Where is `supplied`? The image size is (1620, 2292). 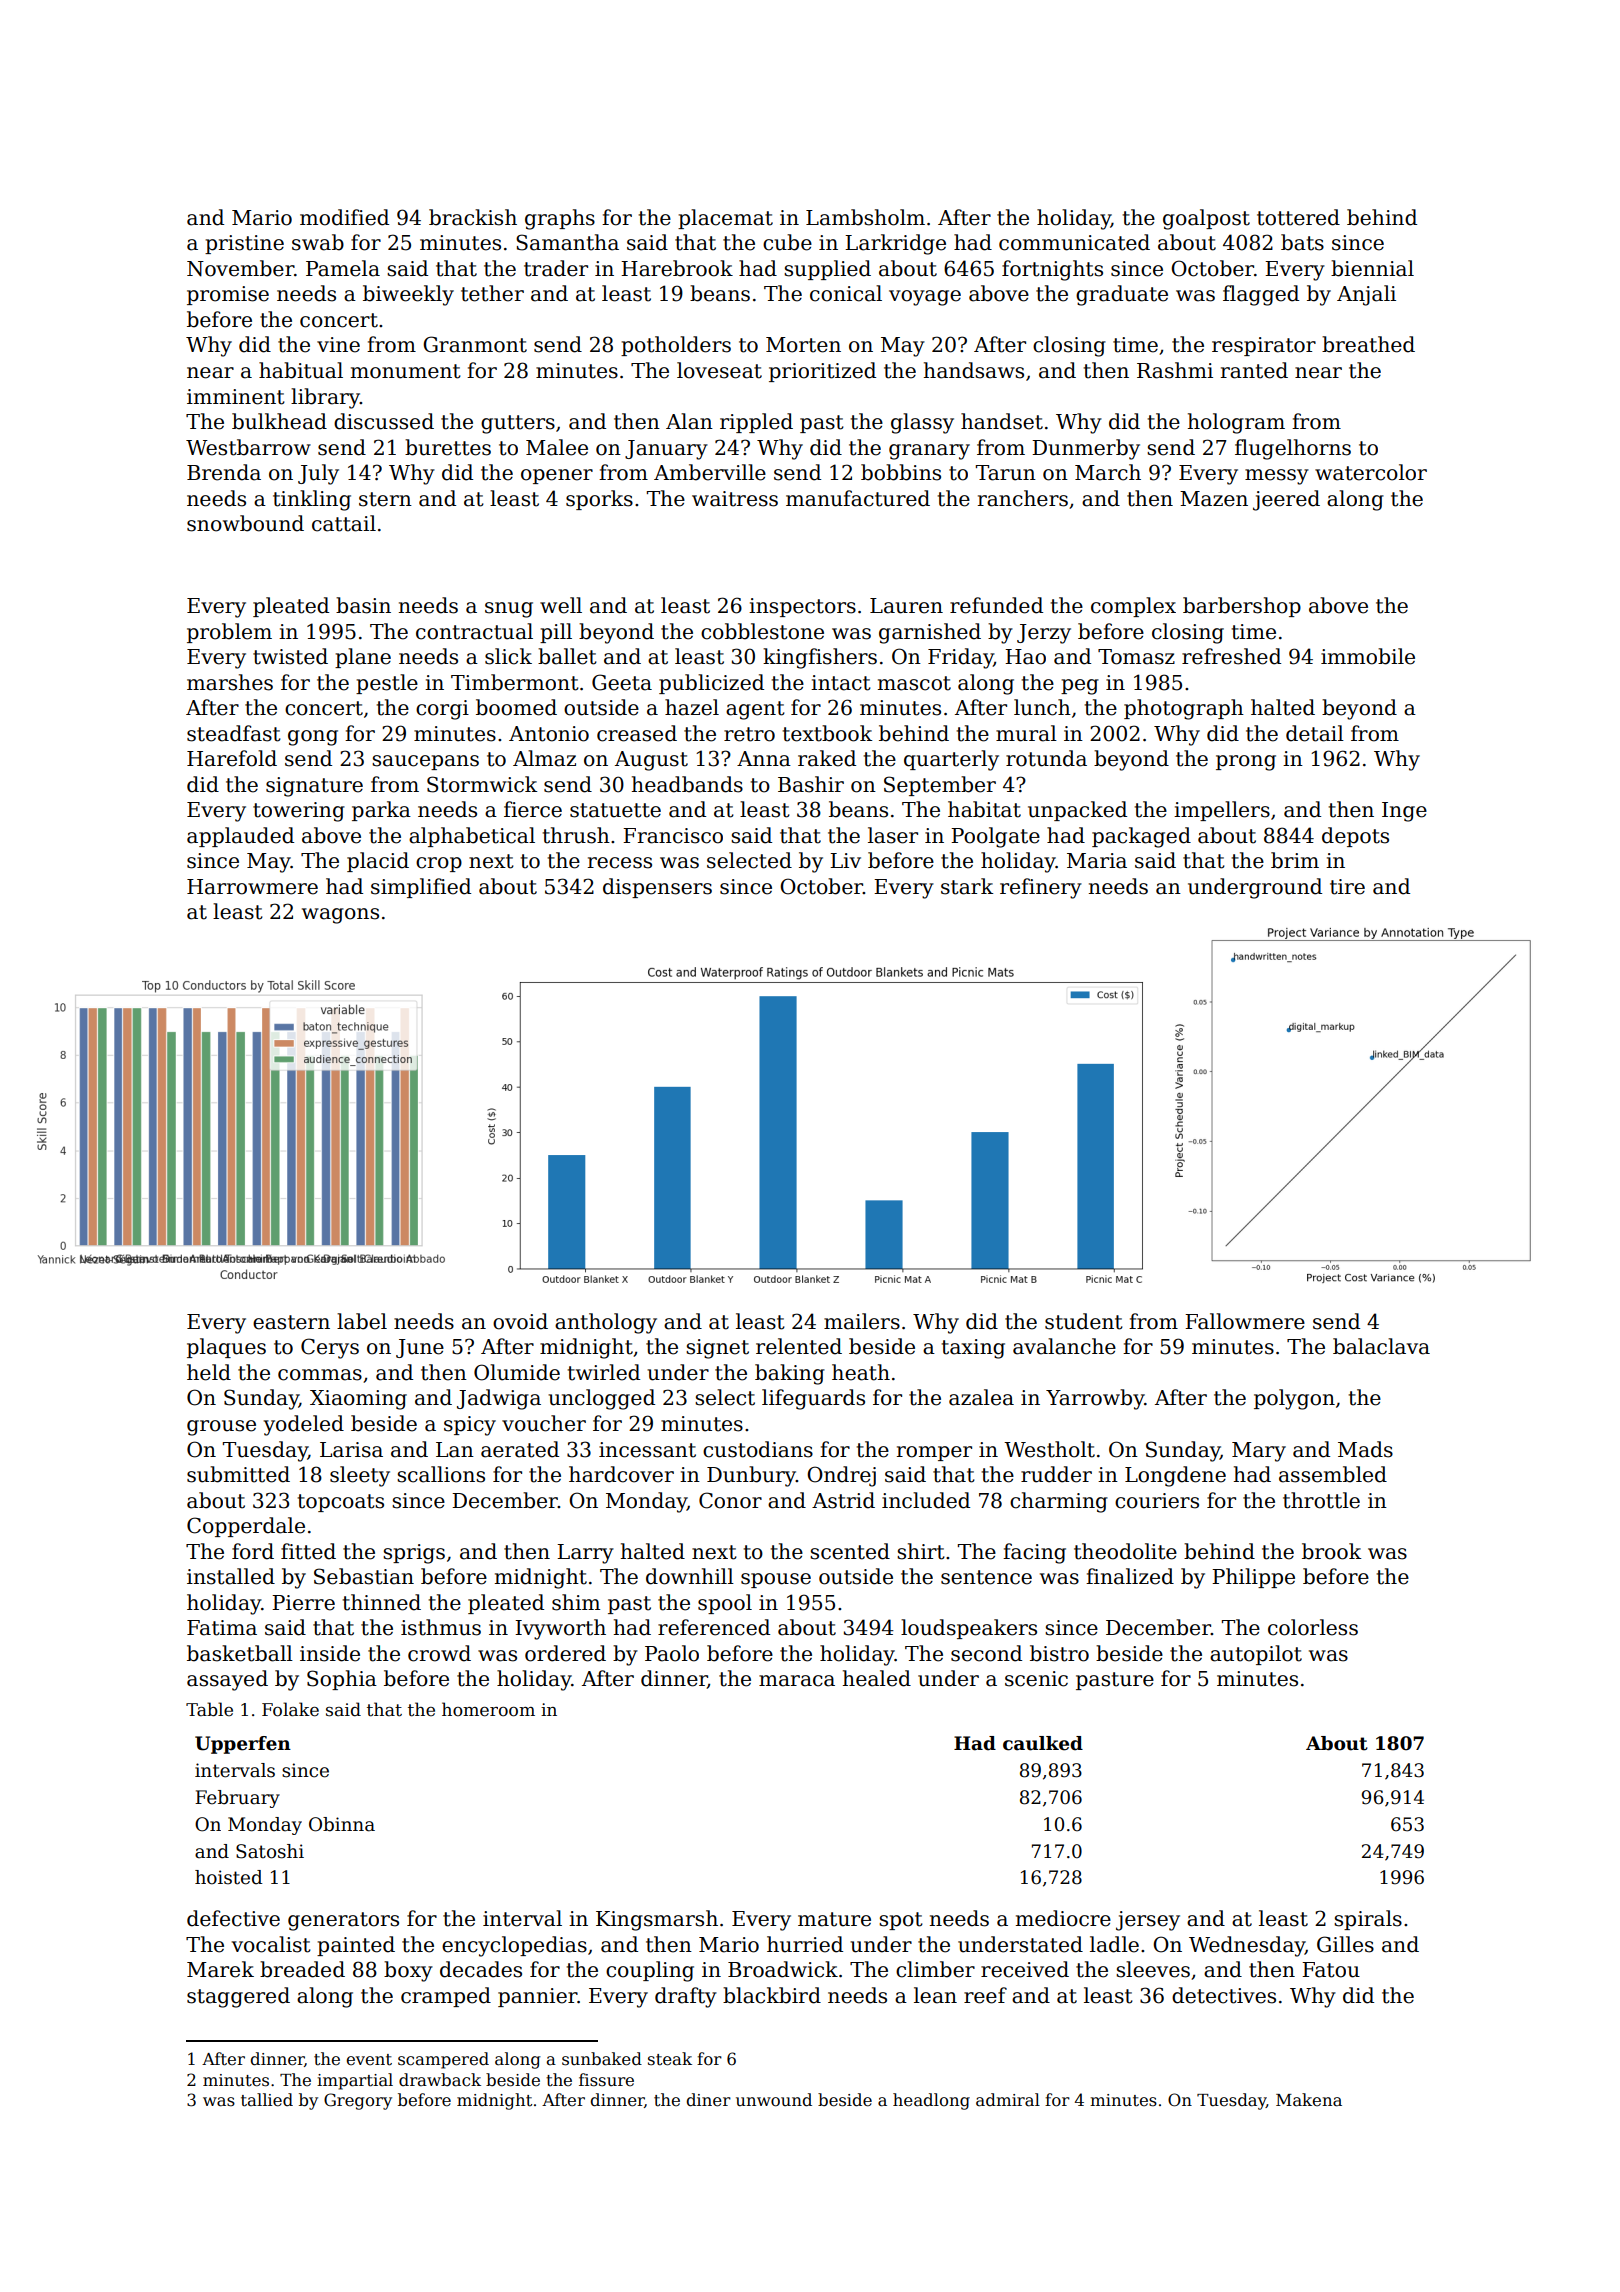
supplied is located at coordinates (827, 270).
